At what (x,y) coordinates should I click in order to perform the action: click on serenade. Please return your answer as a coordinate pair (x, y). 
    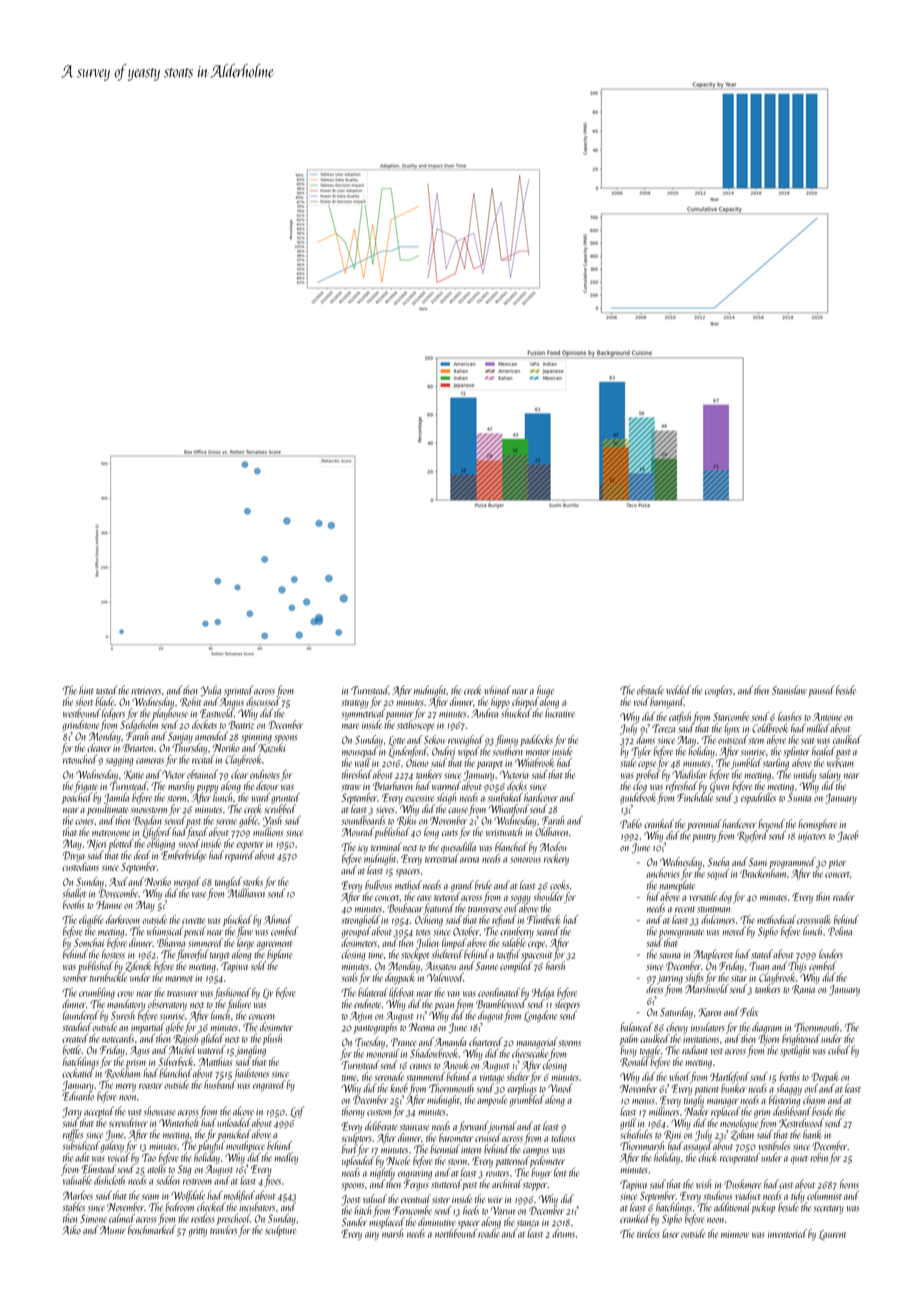
    Looking at the image, I should click on (389, 1076).
